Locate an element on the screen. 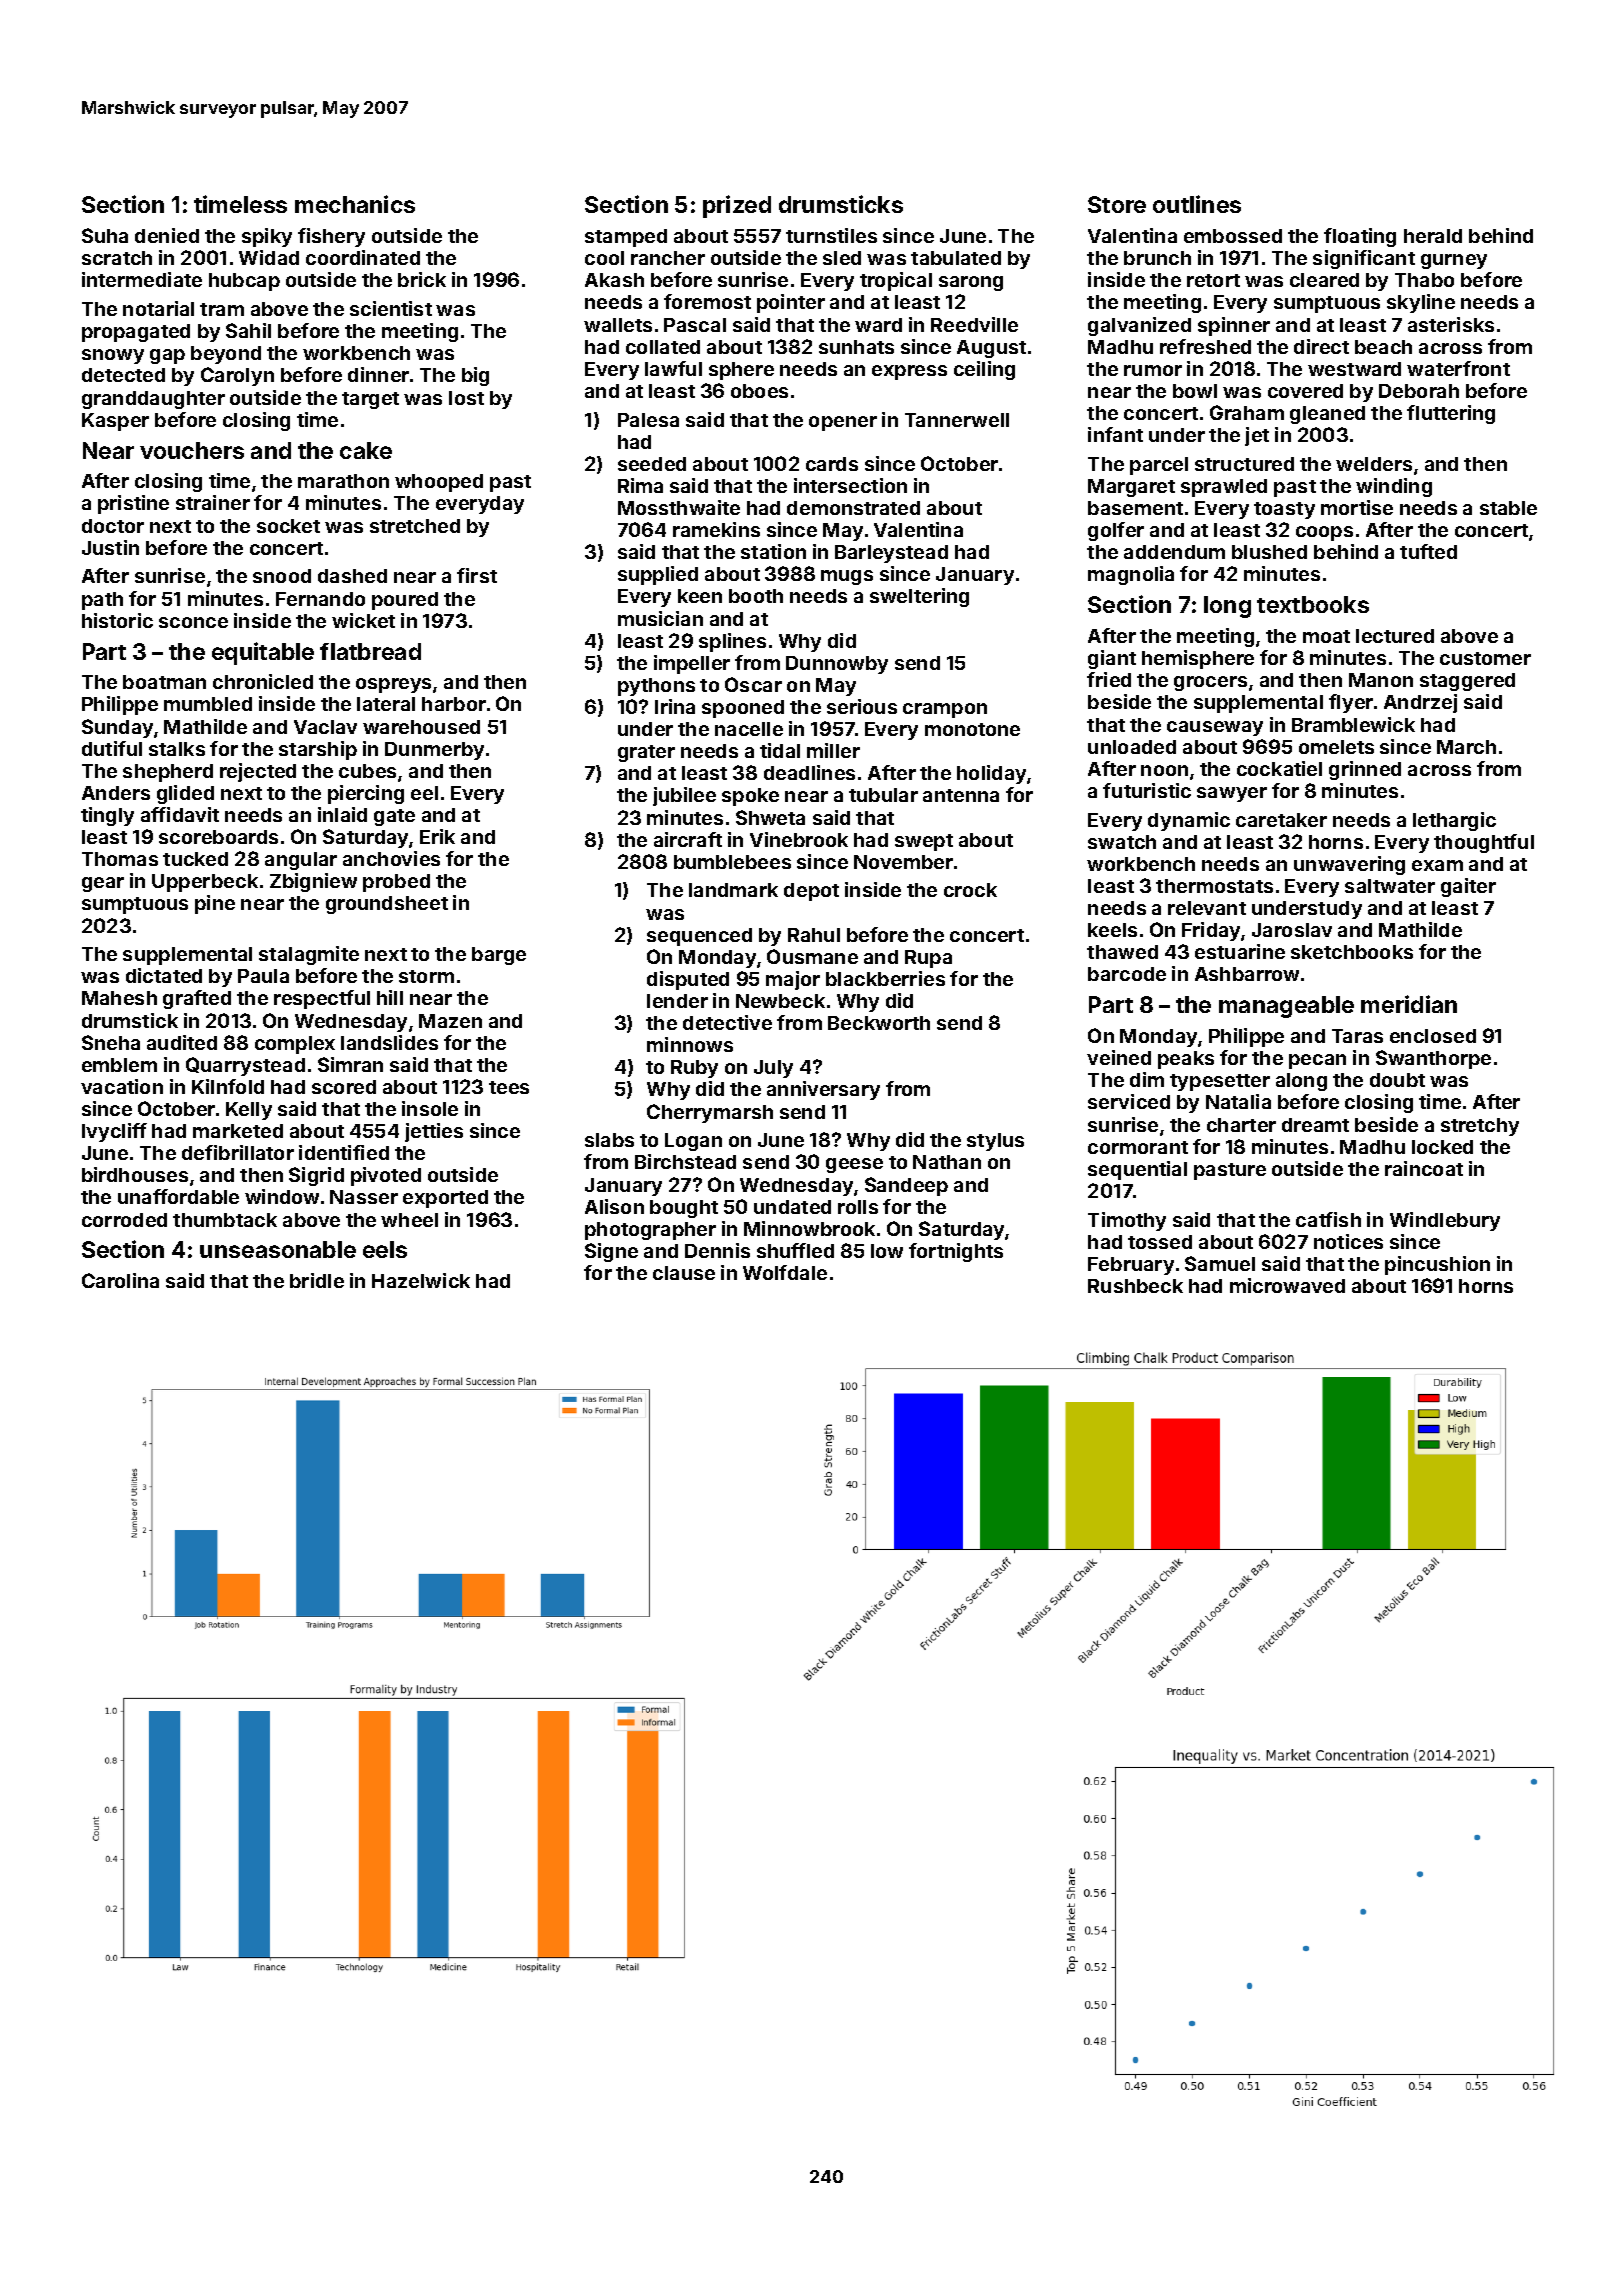 Image resolution: width=1620 pixels, height=2292 pixels. asterisks is located at coordinates (1451, 324).
